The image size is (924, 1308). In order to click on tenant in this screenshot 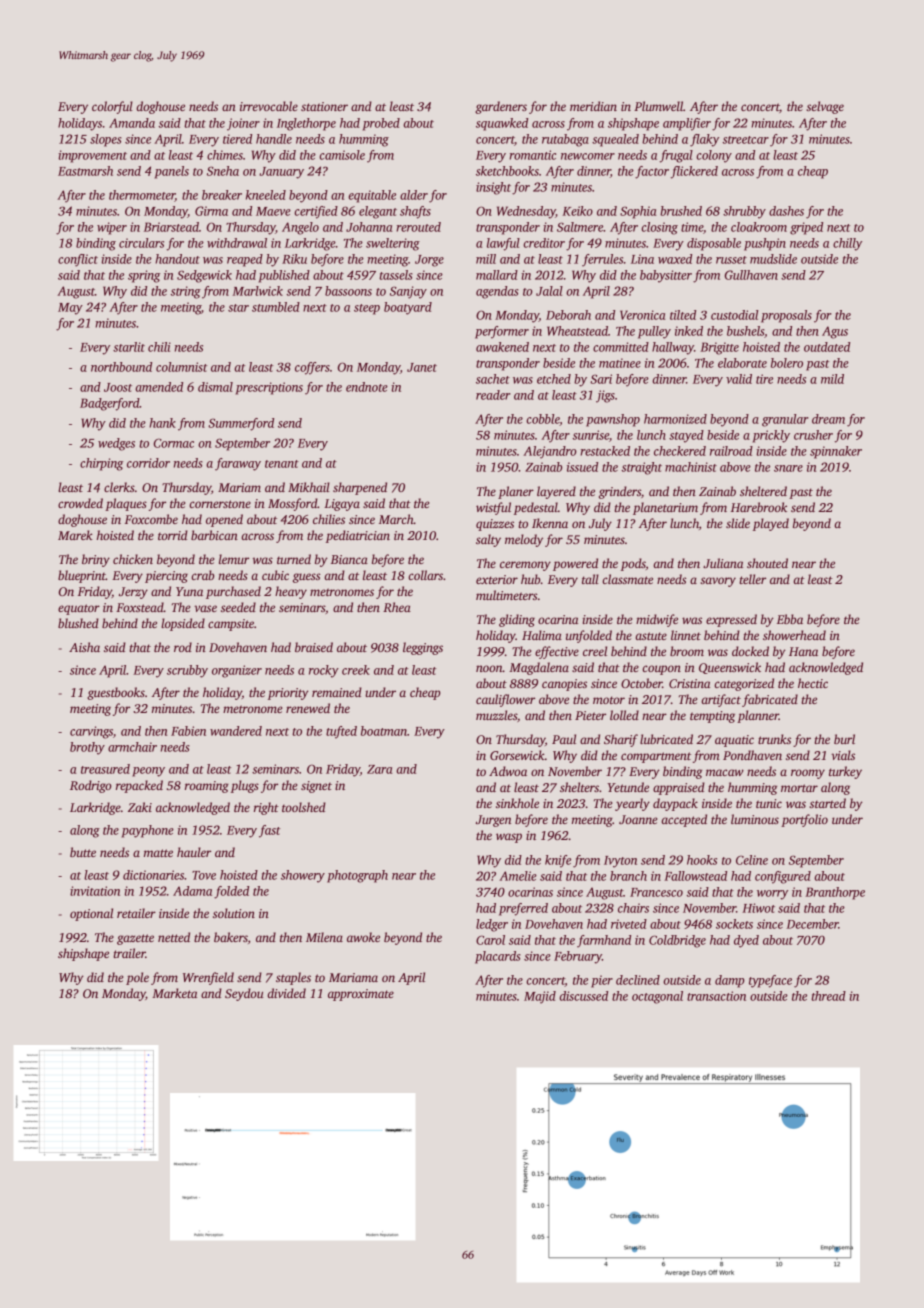, I will do `click(282, 464)`.
